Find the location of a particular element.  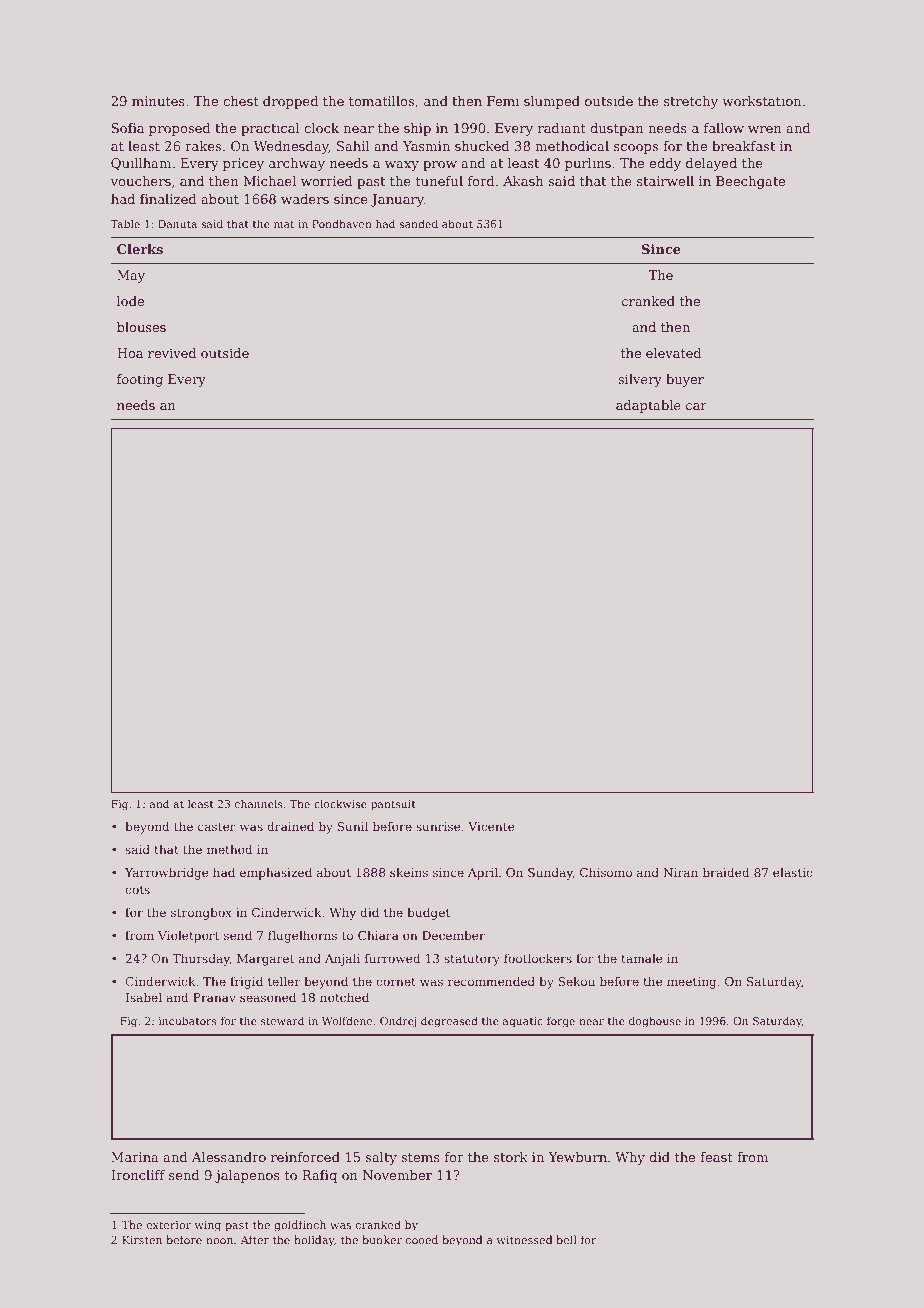

holiday is located at coordinates (314, 1241).
